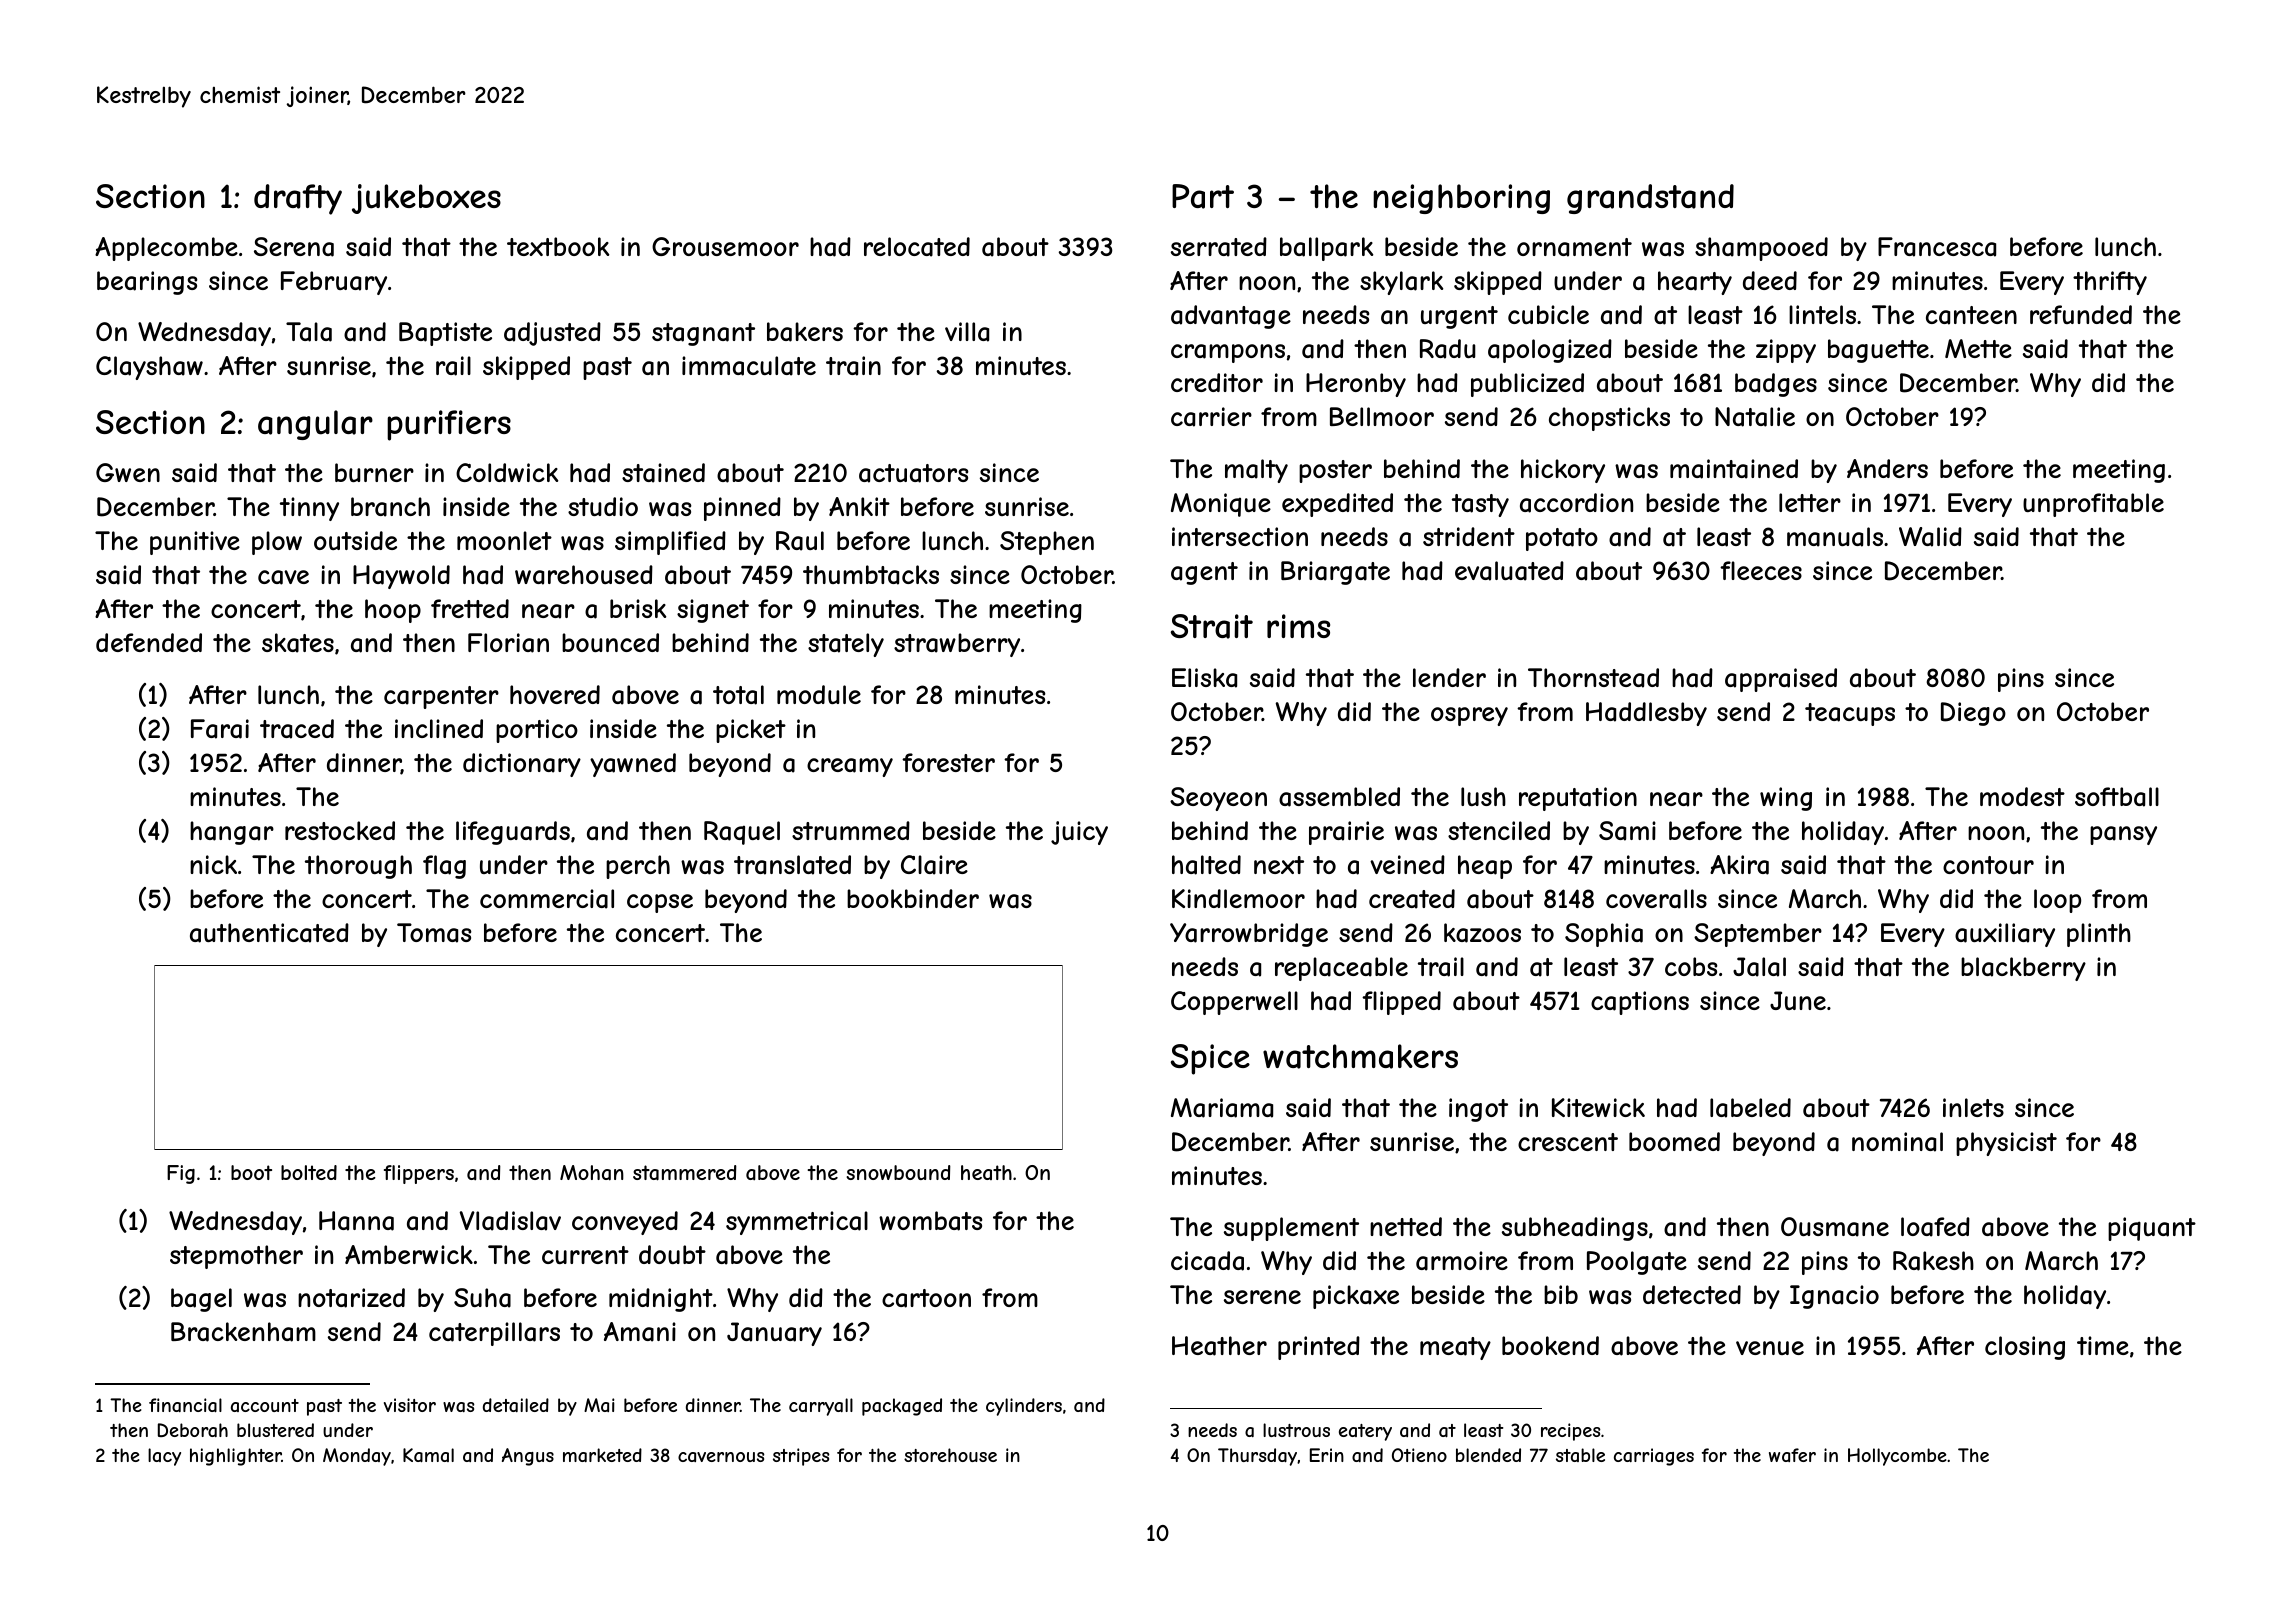 This image has height=1620, width=2292. What do you see at coordinates (2081, 314) in the image?
I see `refunded` at bounding box center [2081, 314].
